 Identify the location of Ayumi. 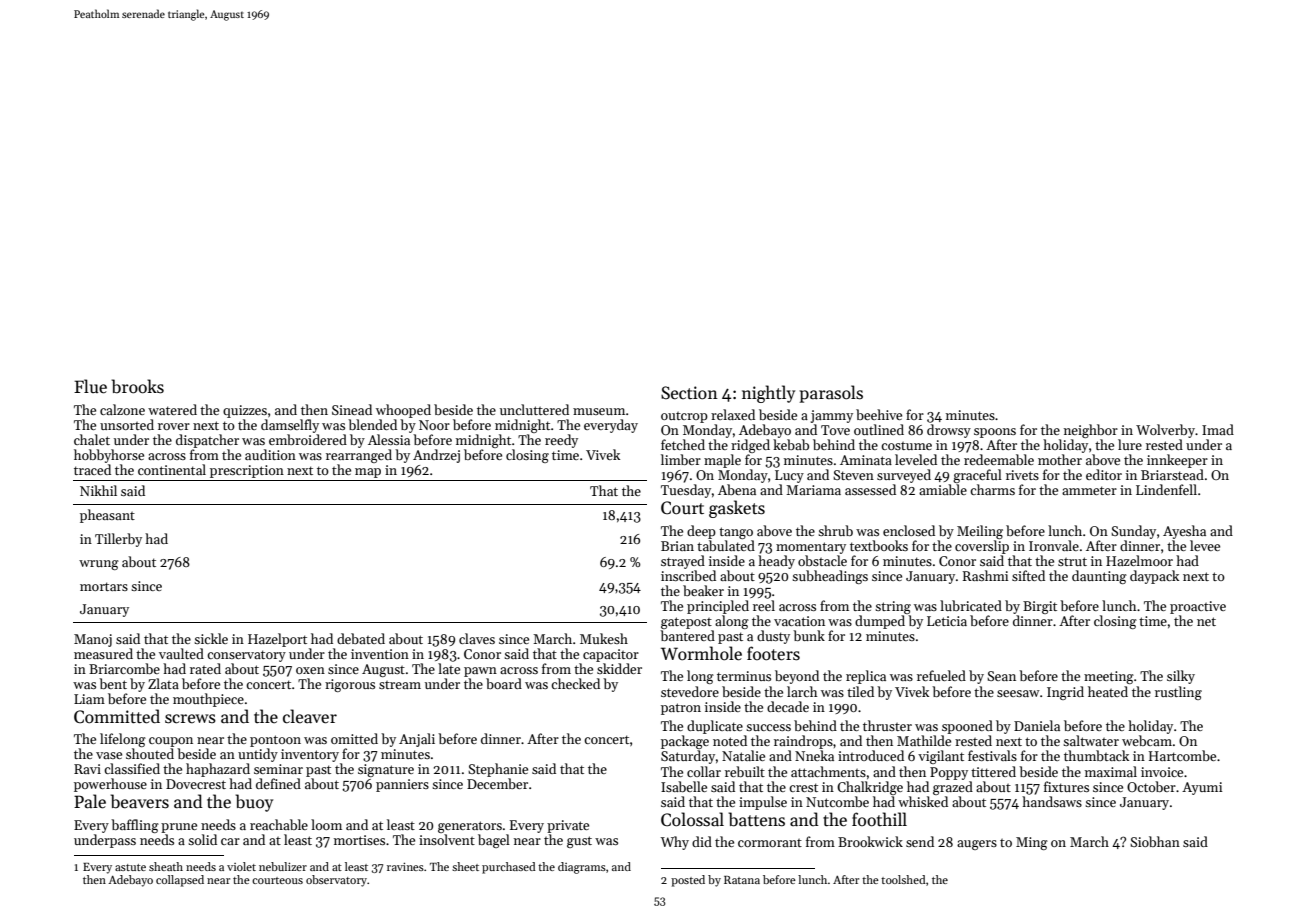
(1202, 788).
